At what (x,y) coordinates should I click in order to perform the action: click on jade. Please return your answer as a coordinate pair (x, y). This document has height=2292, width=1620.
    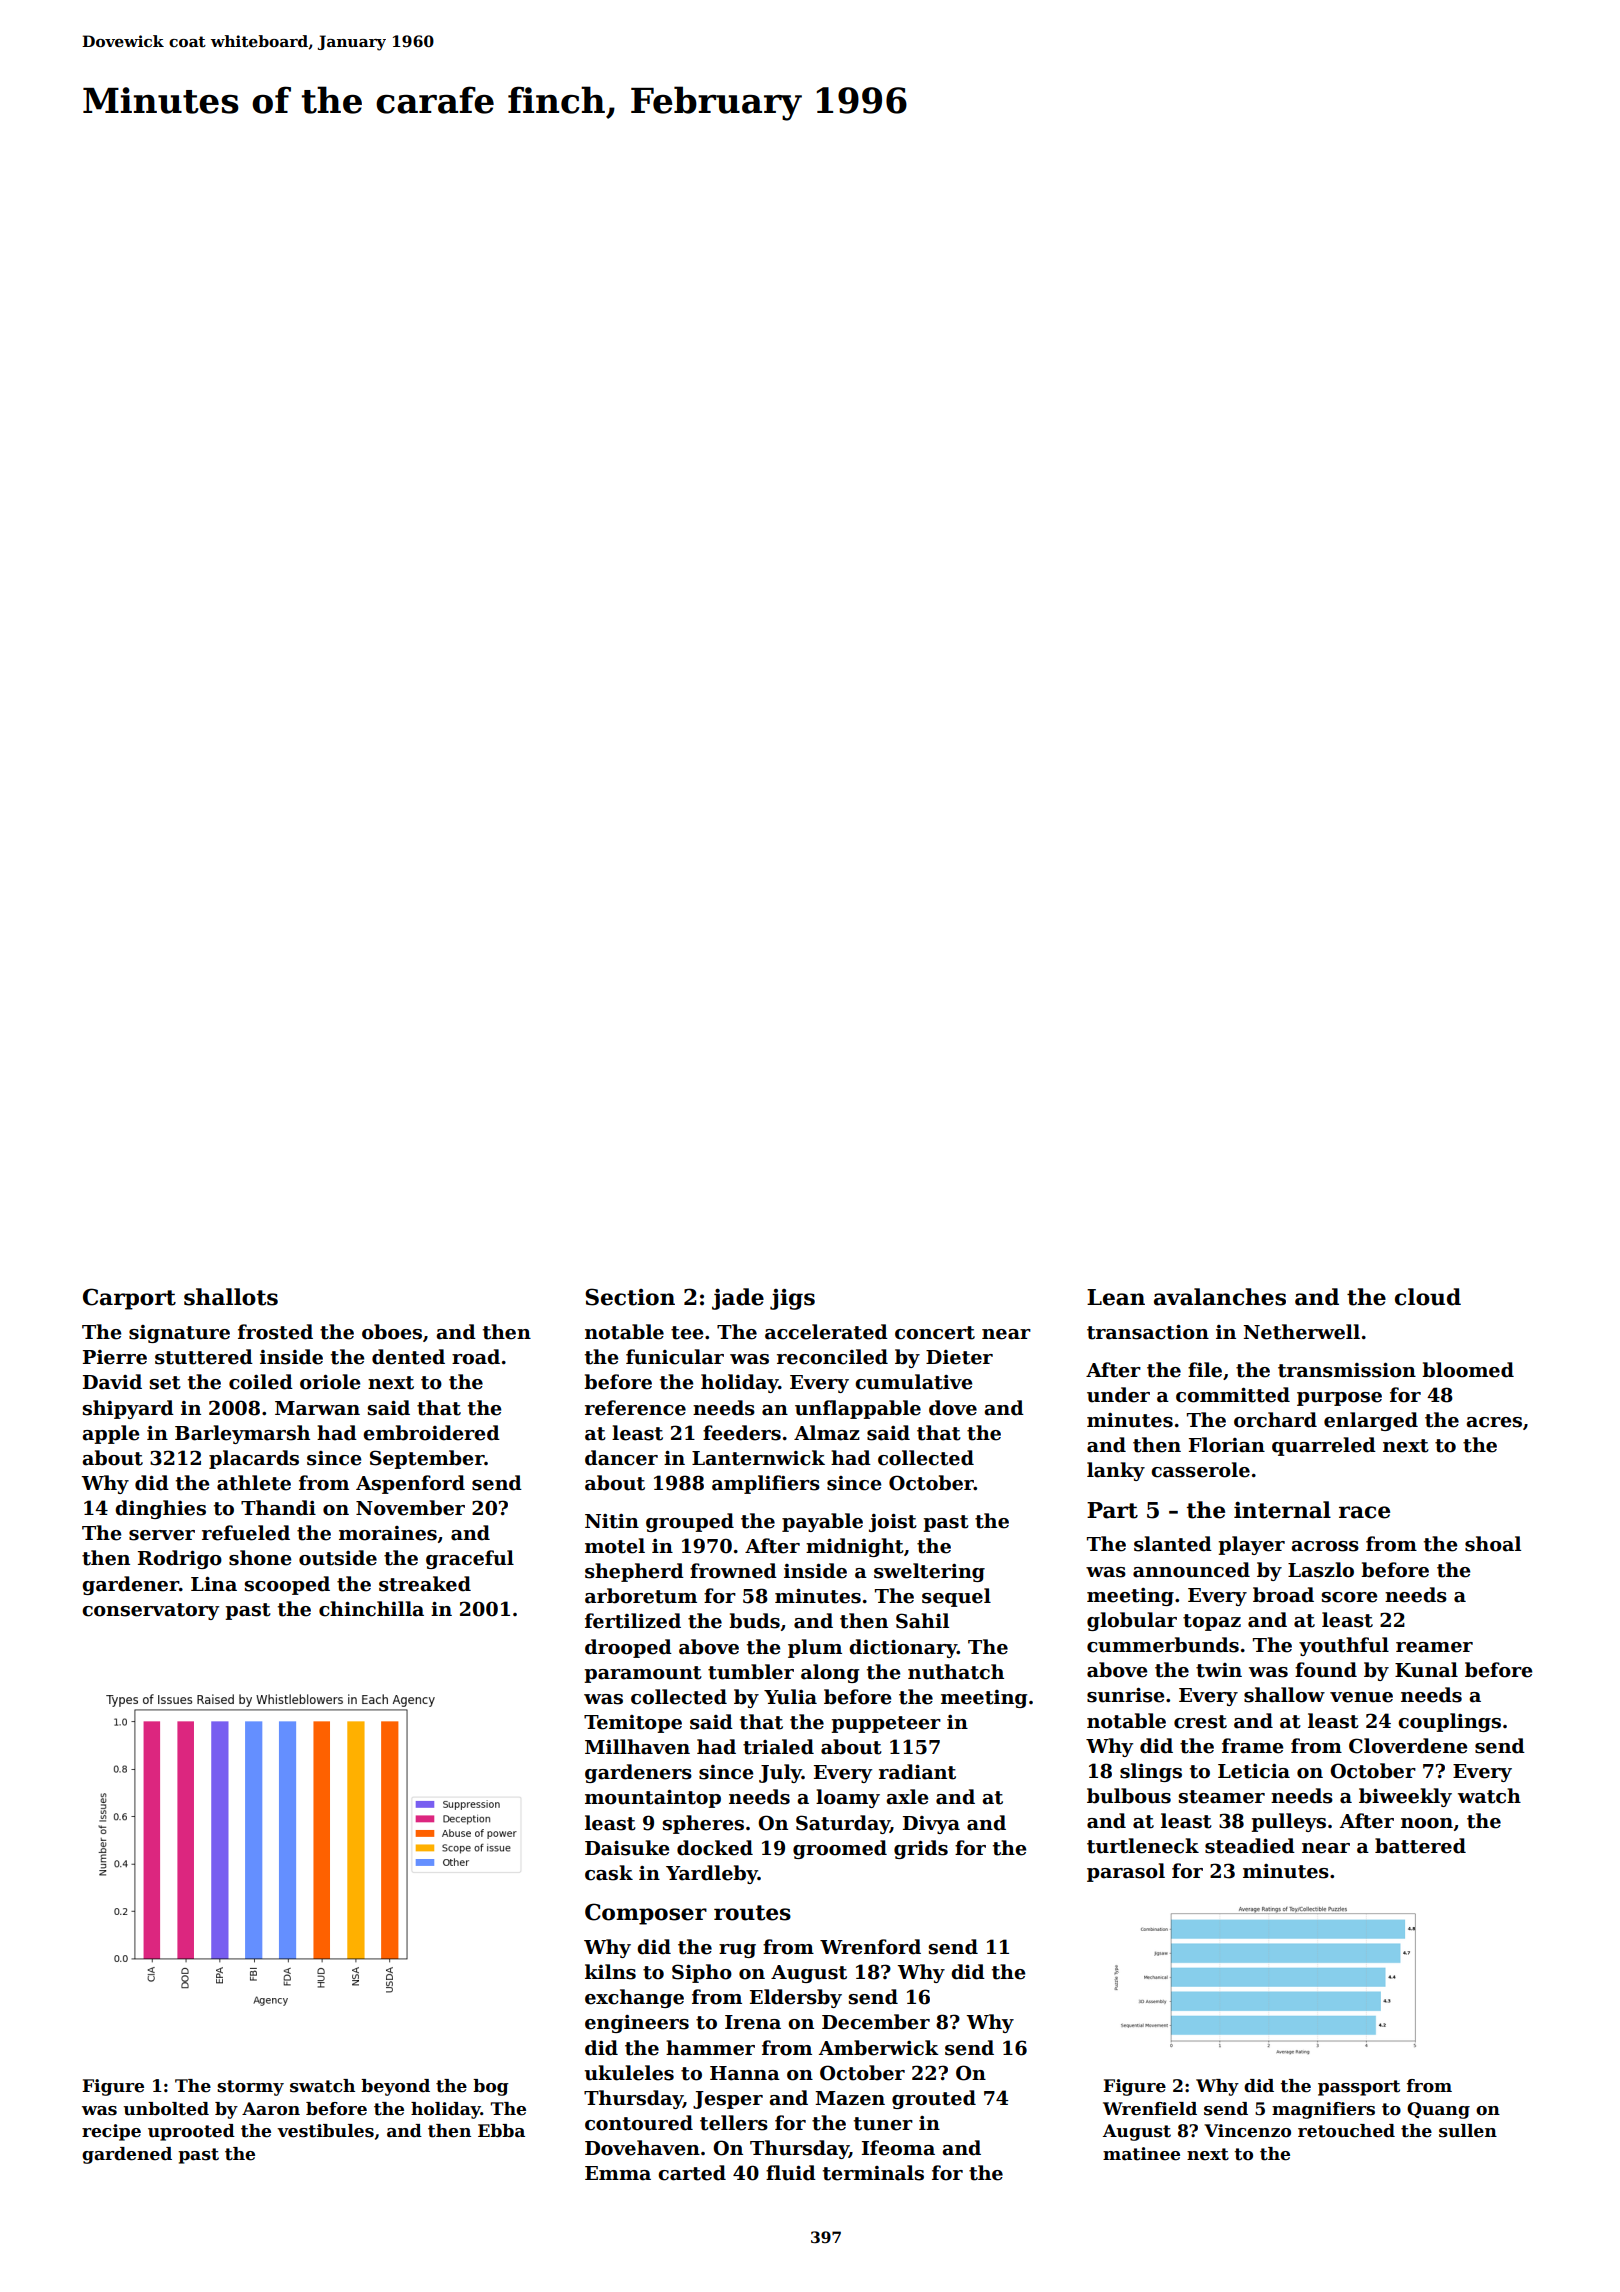
    Looking at the image, I should click on (738, 1299).
